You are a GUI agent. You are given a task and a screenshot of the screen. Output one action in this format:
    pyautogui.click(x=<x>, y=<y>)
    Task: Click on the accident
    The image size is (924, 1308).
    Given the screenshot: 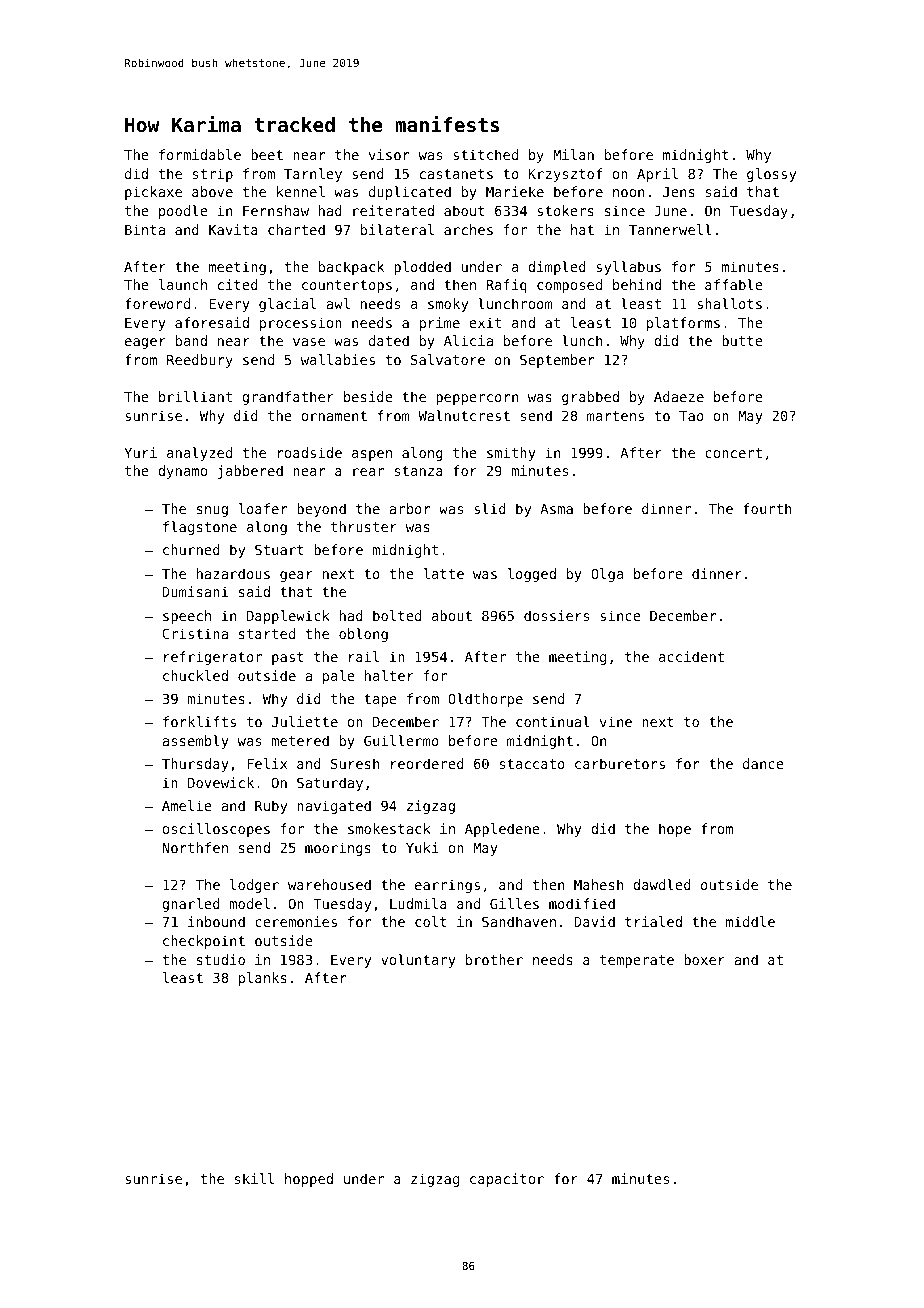 What is the action you would take?
    pyautogui.click(x=691, y=656)
